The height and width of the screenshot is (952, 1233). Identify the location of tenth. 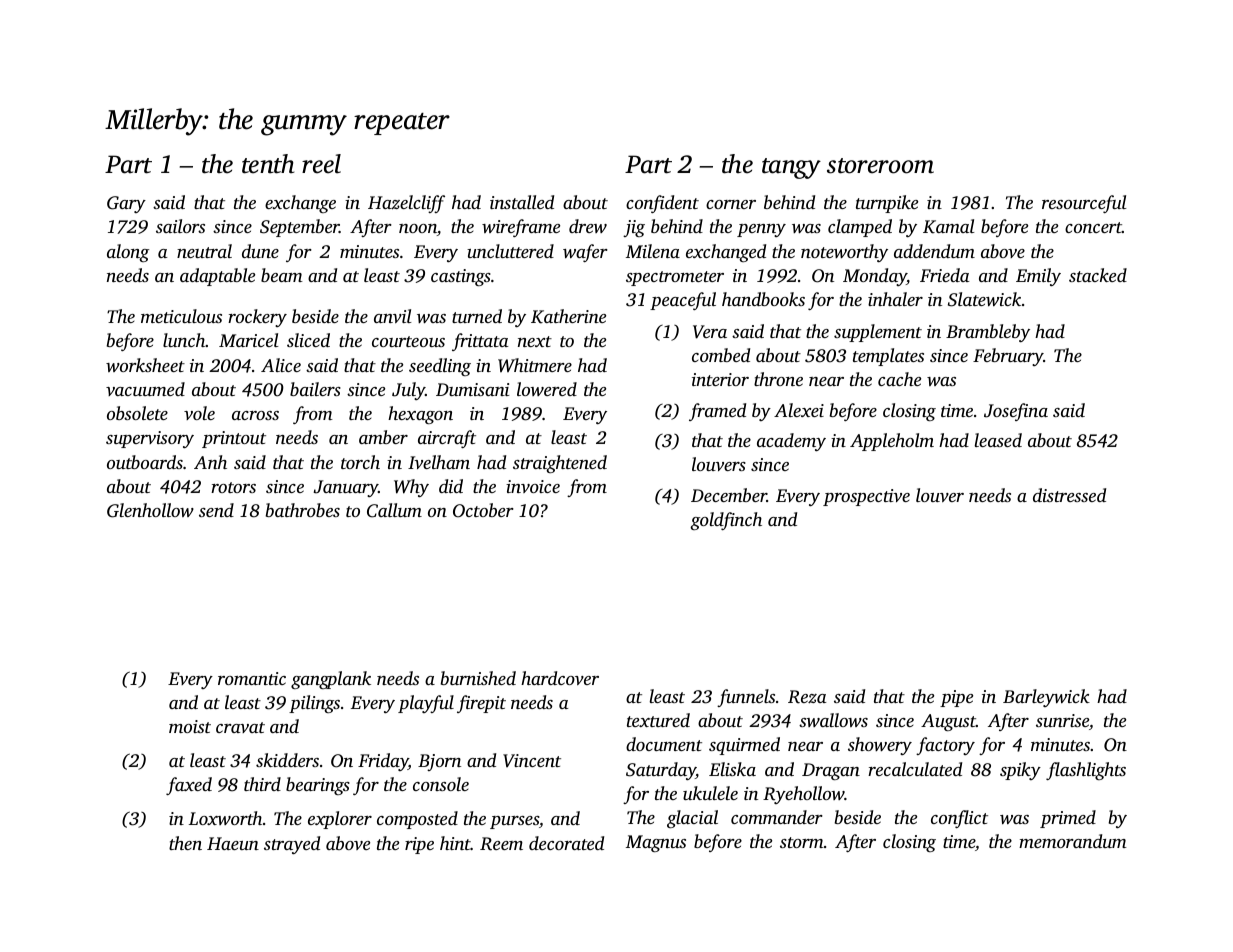
(268, 164).
